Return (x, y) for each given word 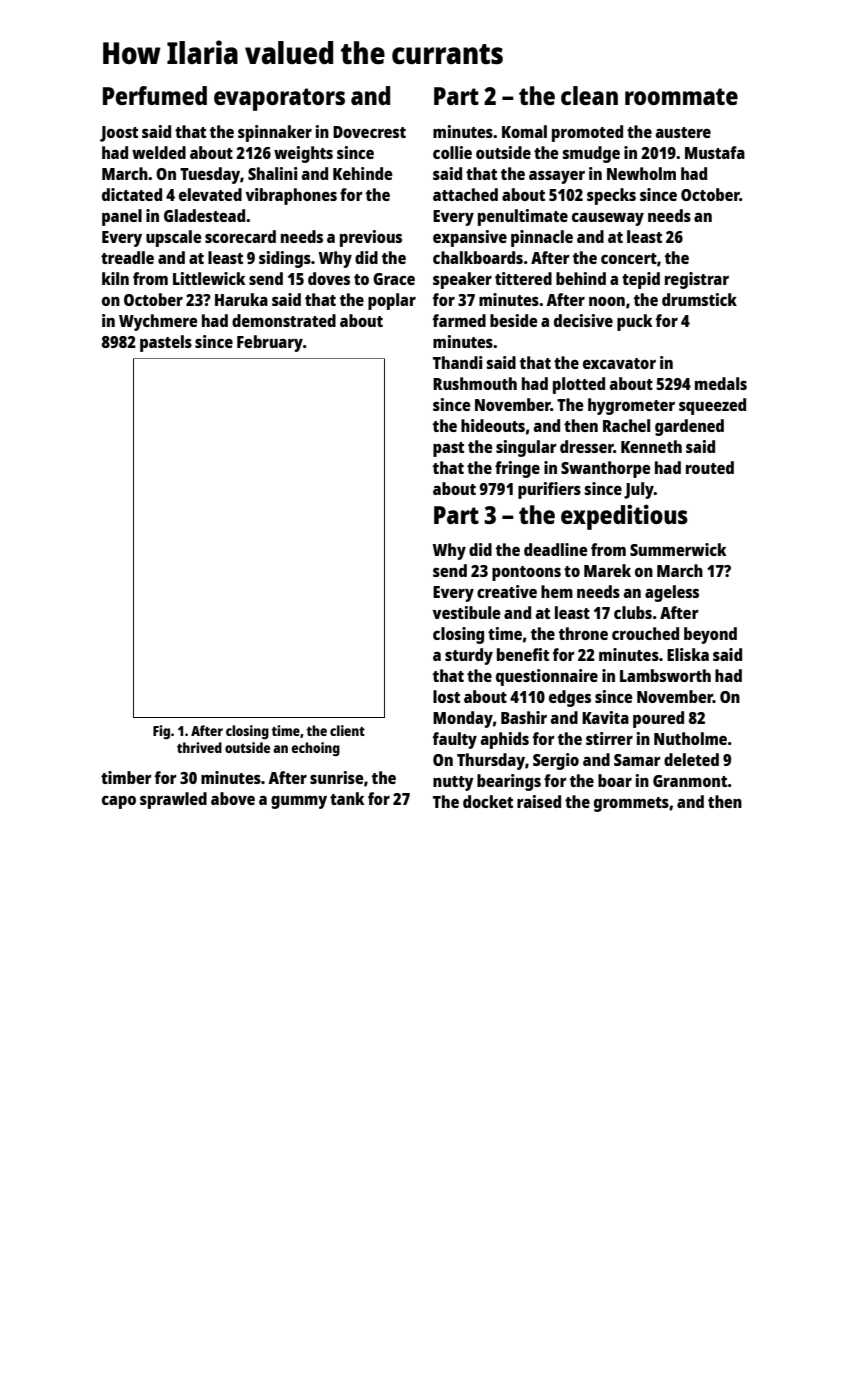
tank (347, 798)
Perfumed (155, 95)
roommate (681, 96)
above (233, 798)
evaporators (279, 99)
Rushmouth (475, 383)
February (270, 343)
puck (635, 322)
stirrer (609, 738)
